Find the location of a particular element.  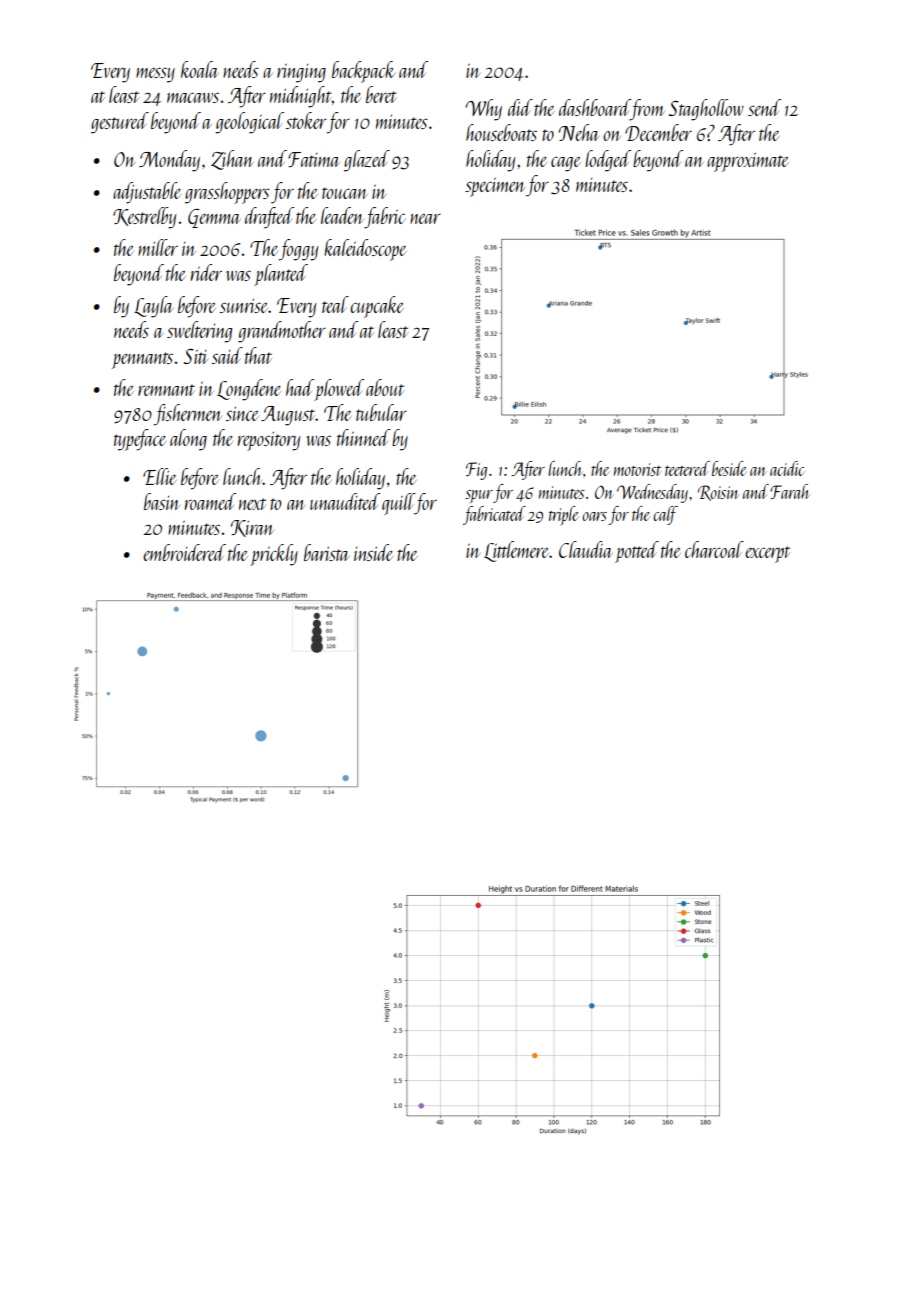

tubular is located at coordinates (381, 412).
